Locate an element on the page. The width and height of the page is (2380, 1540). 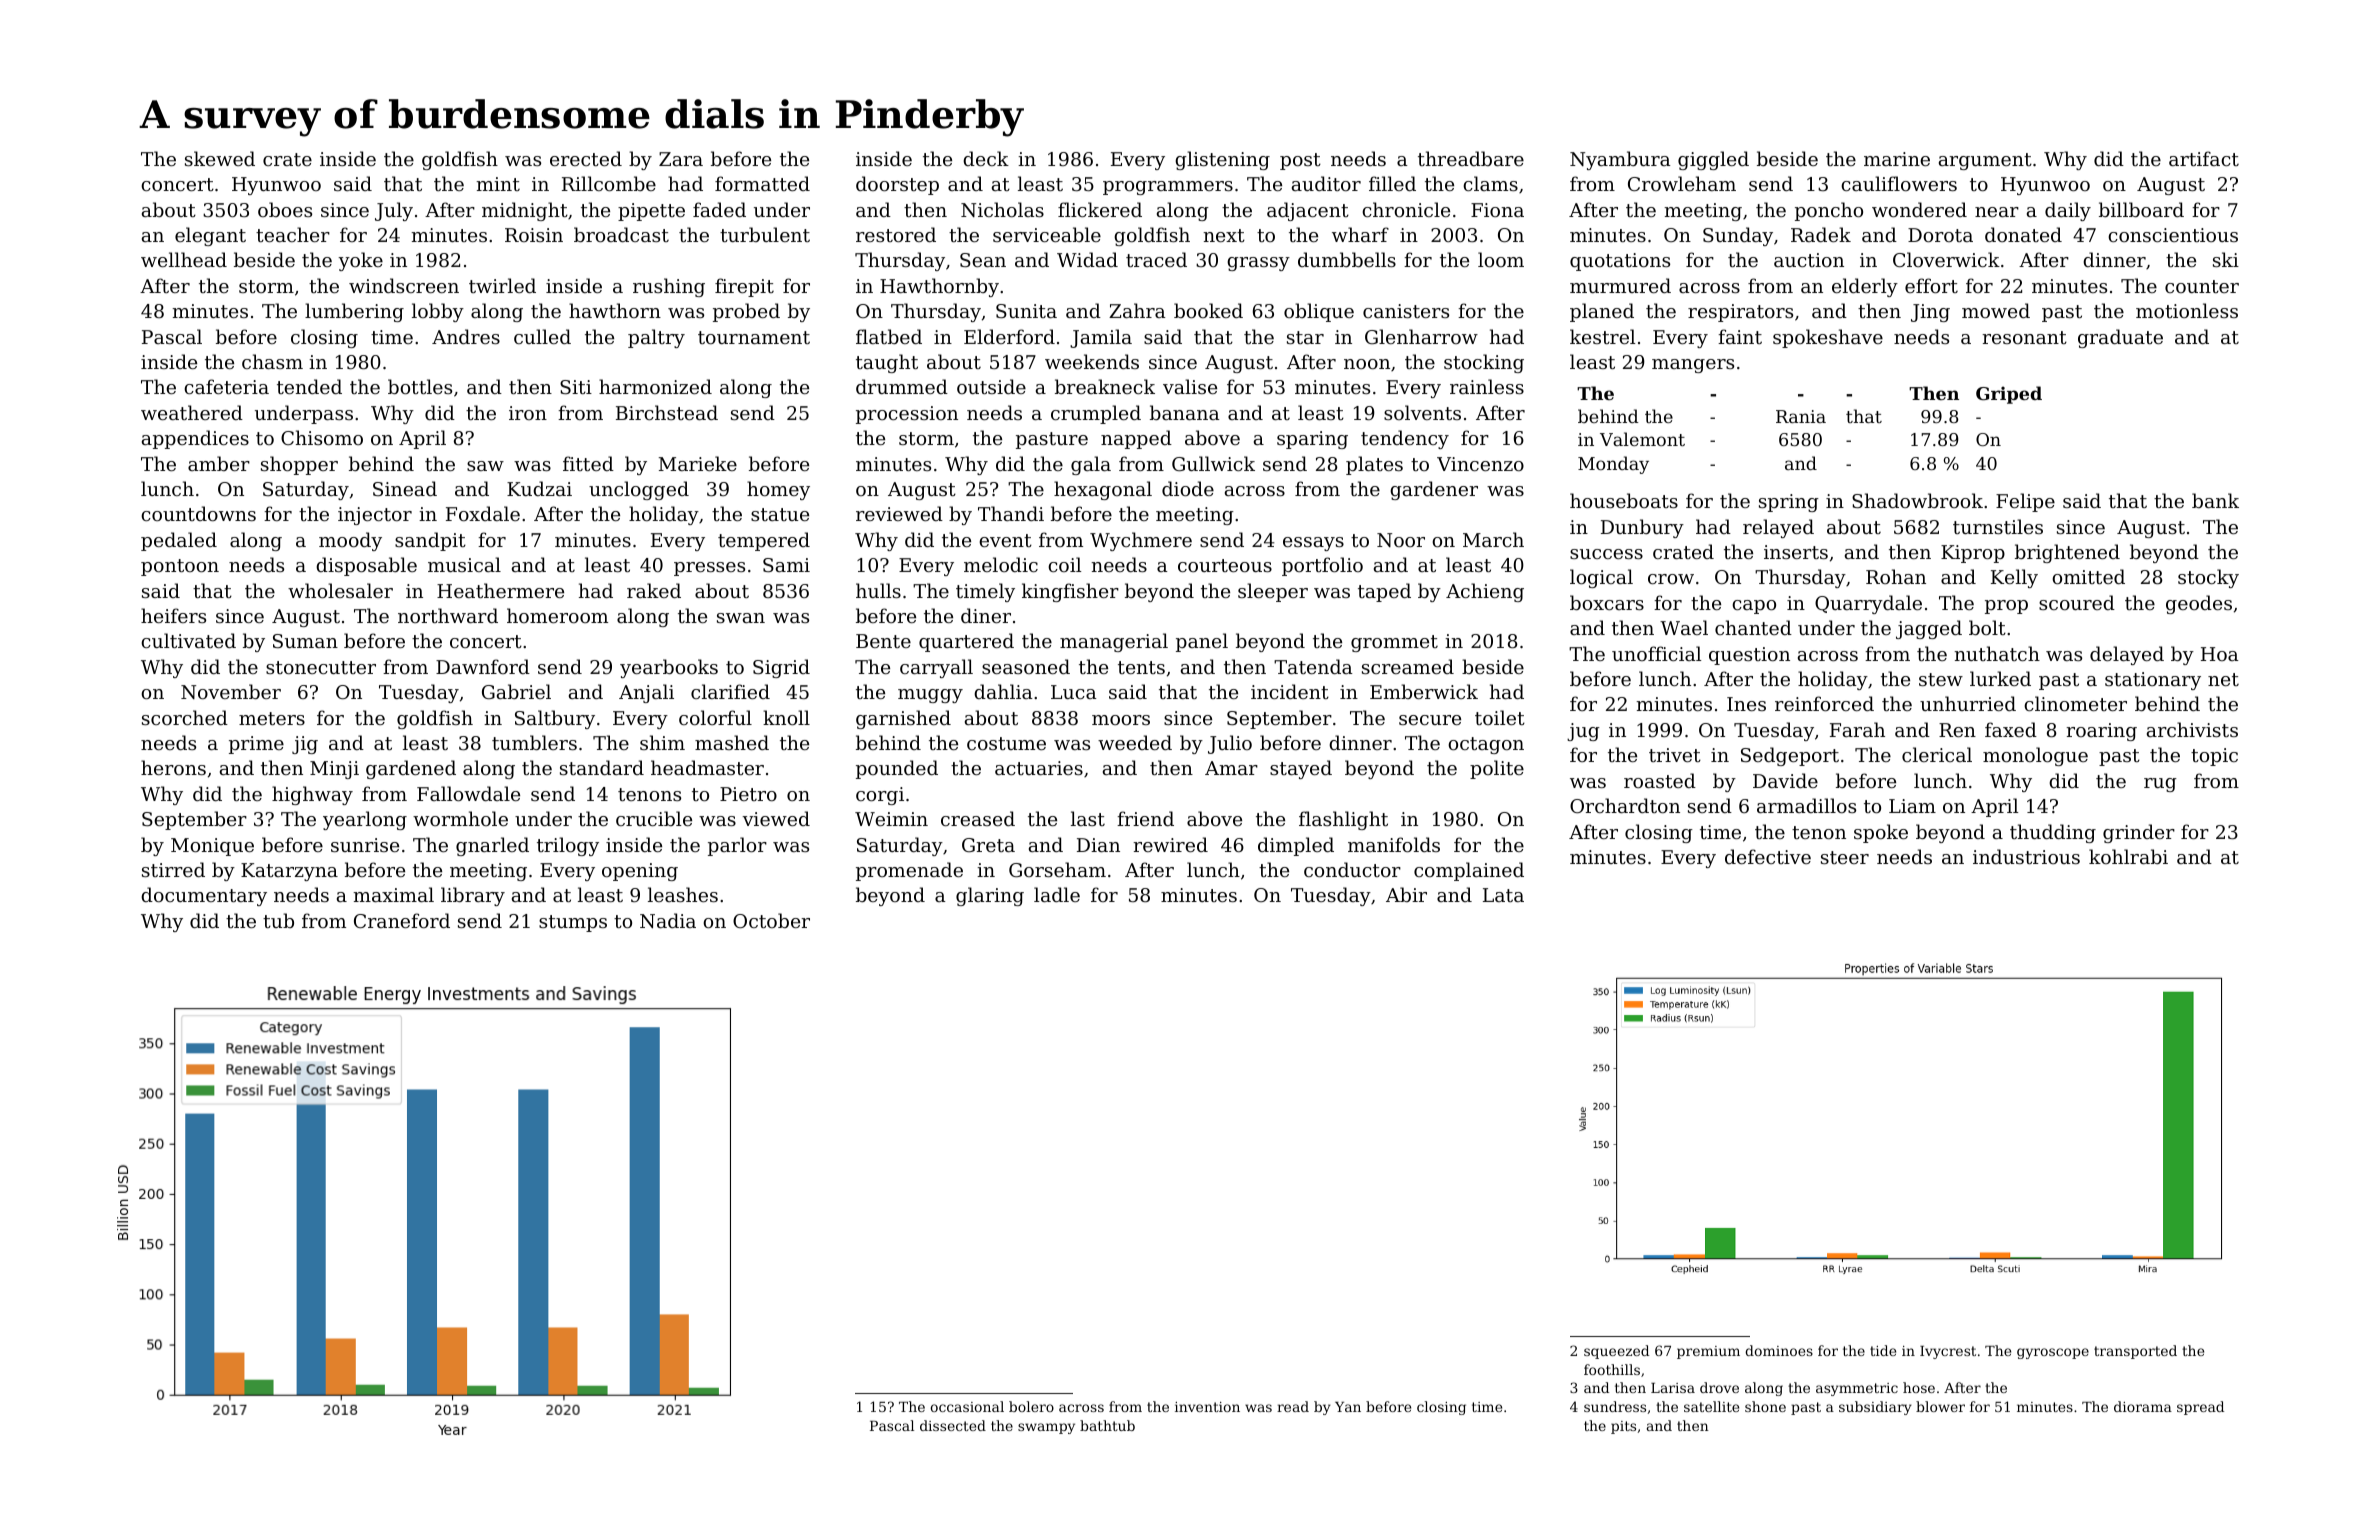
lurked is located at coordinates (2000, 678).
